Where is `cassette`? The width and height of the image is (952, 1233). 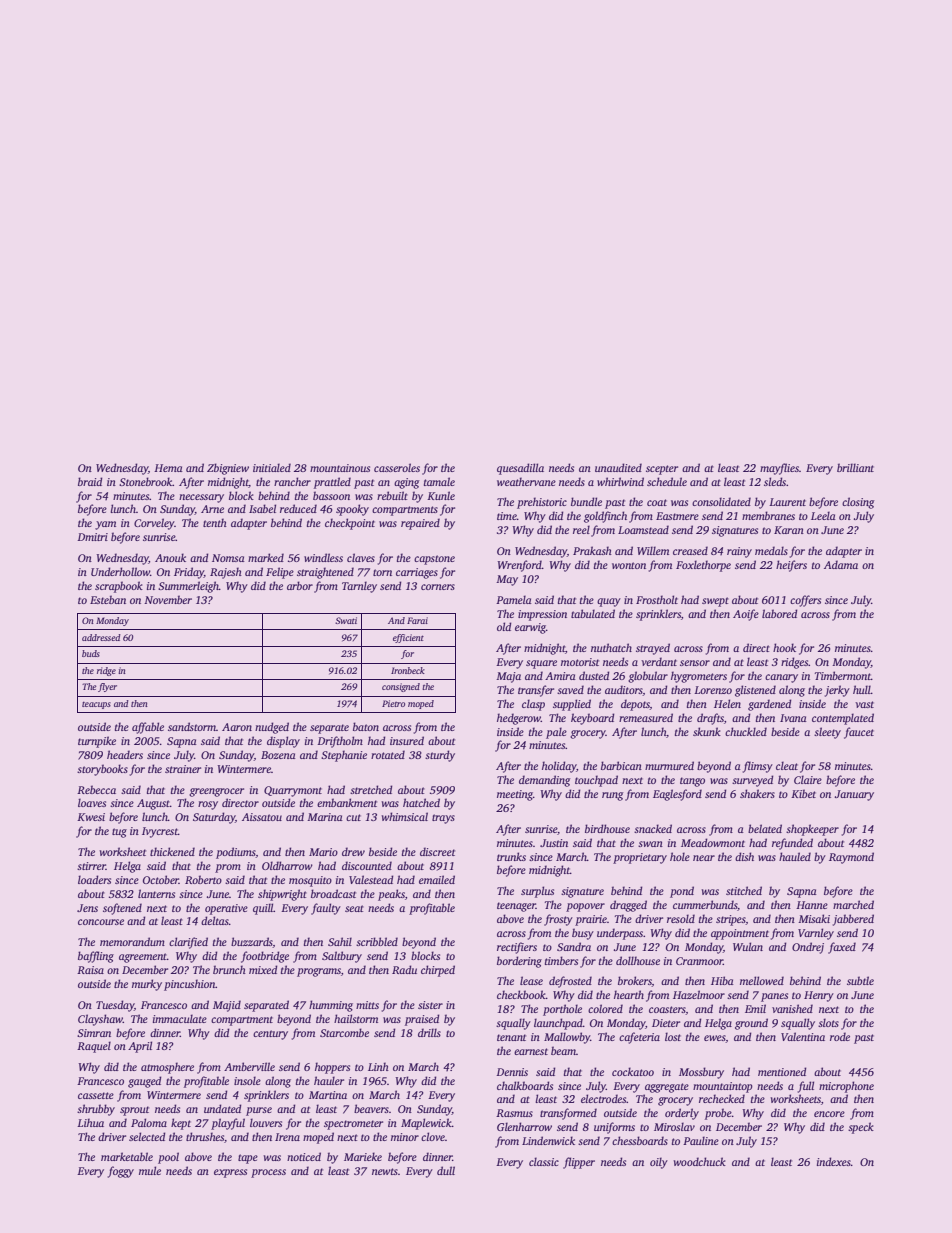 cassette is located at coordinates (96, 1095).
